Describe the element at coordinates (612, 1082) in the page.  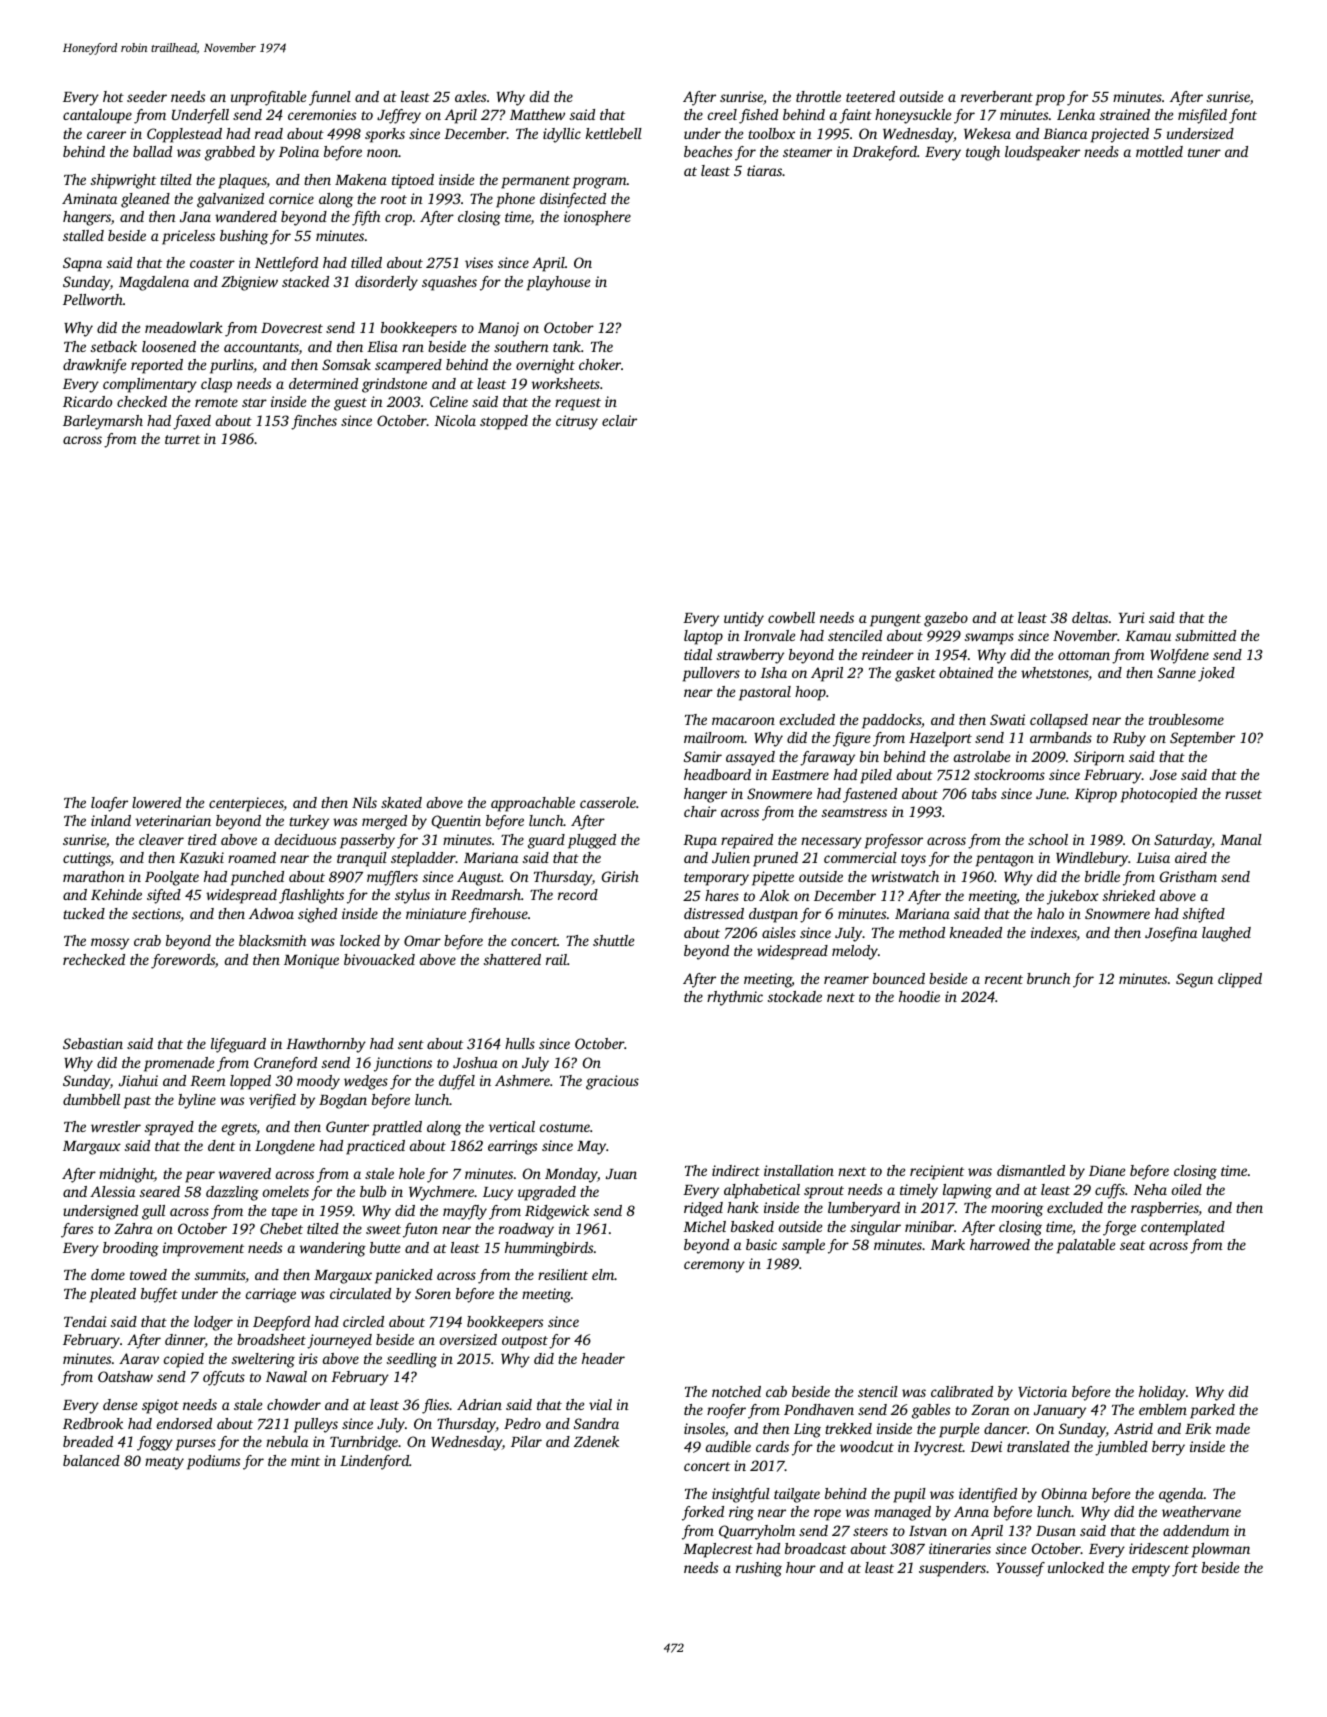
I see `gracious` at that location.
